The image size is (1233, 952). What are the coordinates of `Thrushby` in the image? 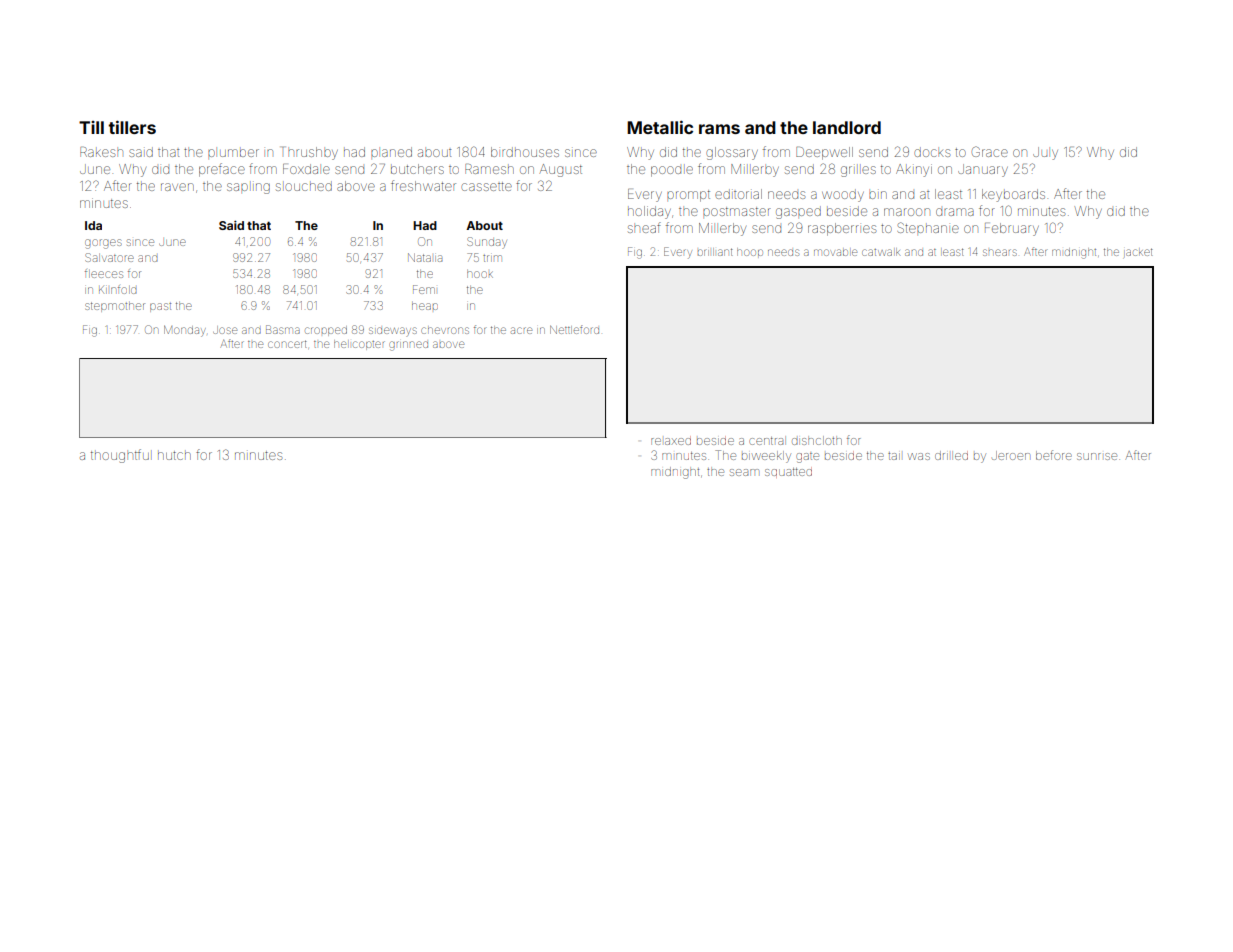 It's located at (310, 153).
